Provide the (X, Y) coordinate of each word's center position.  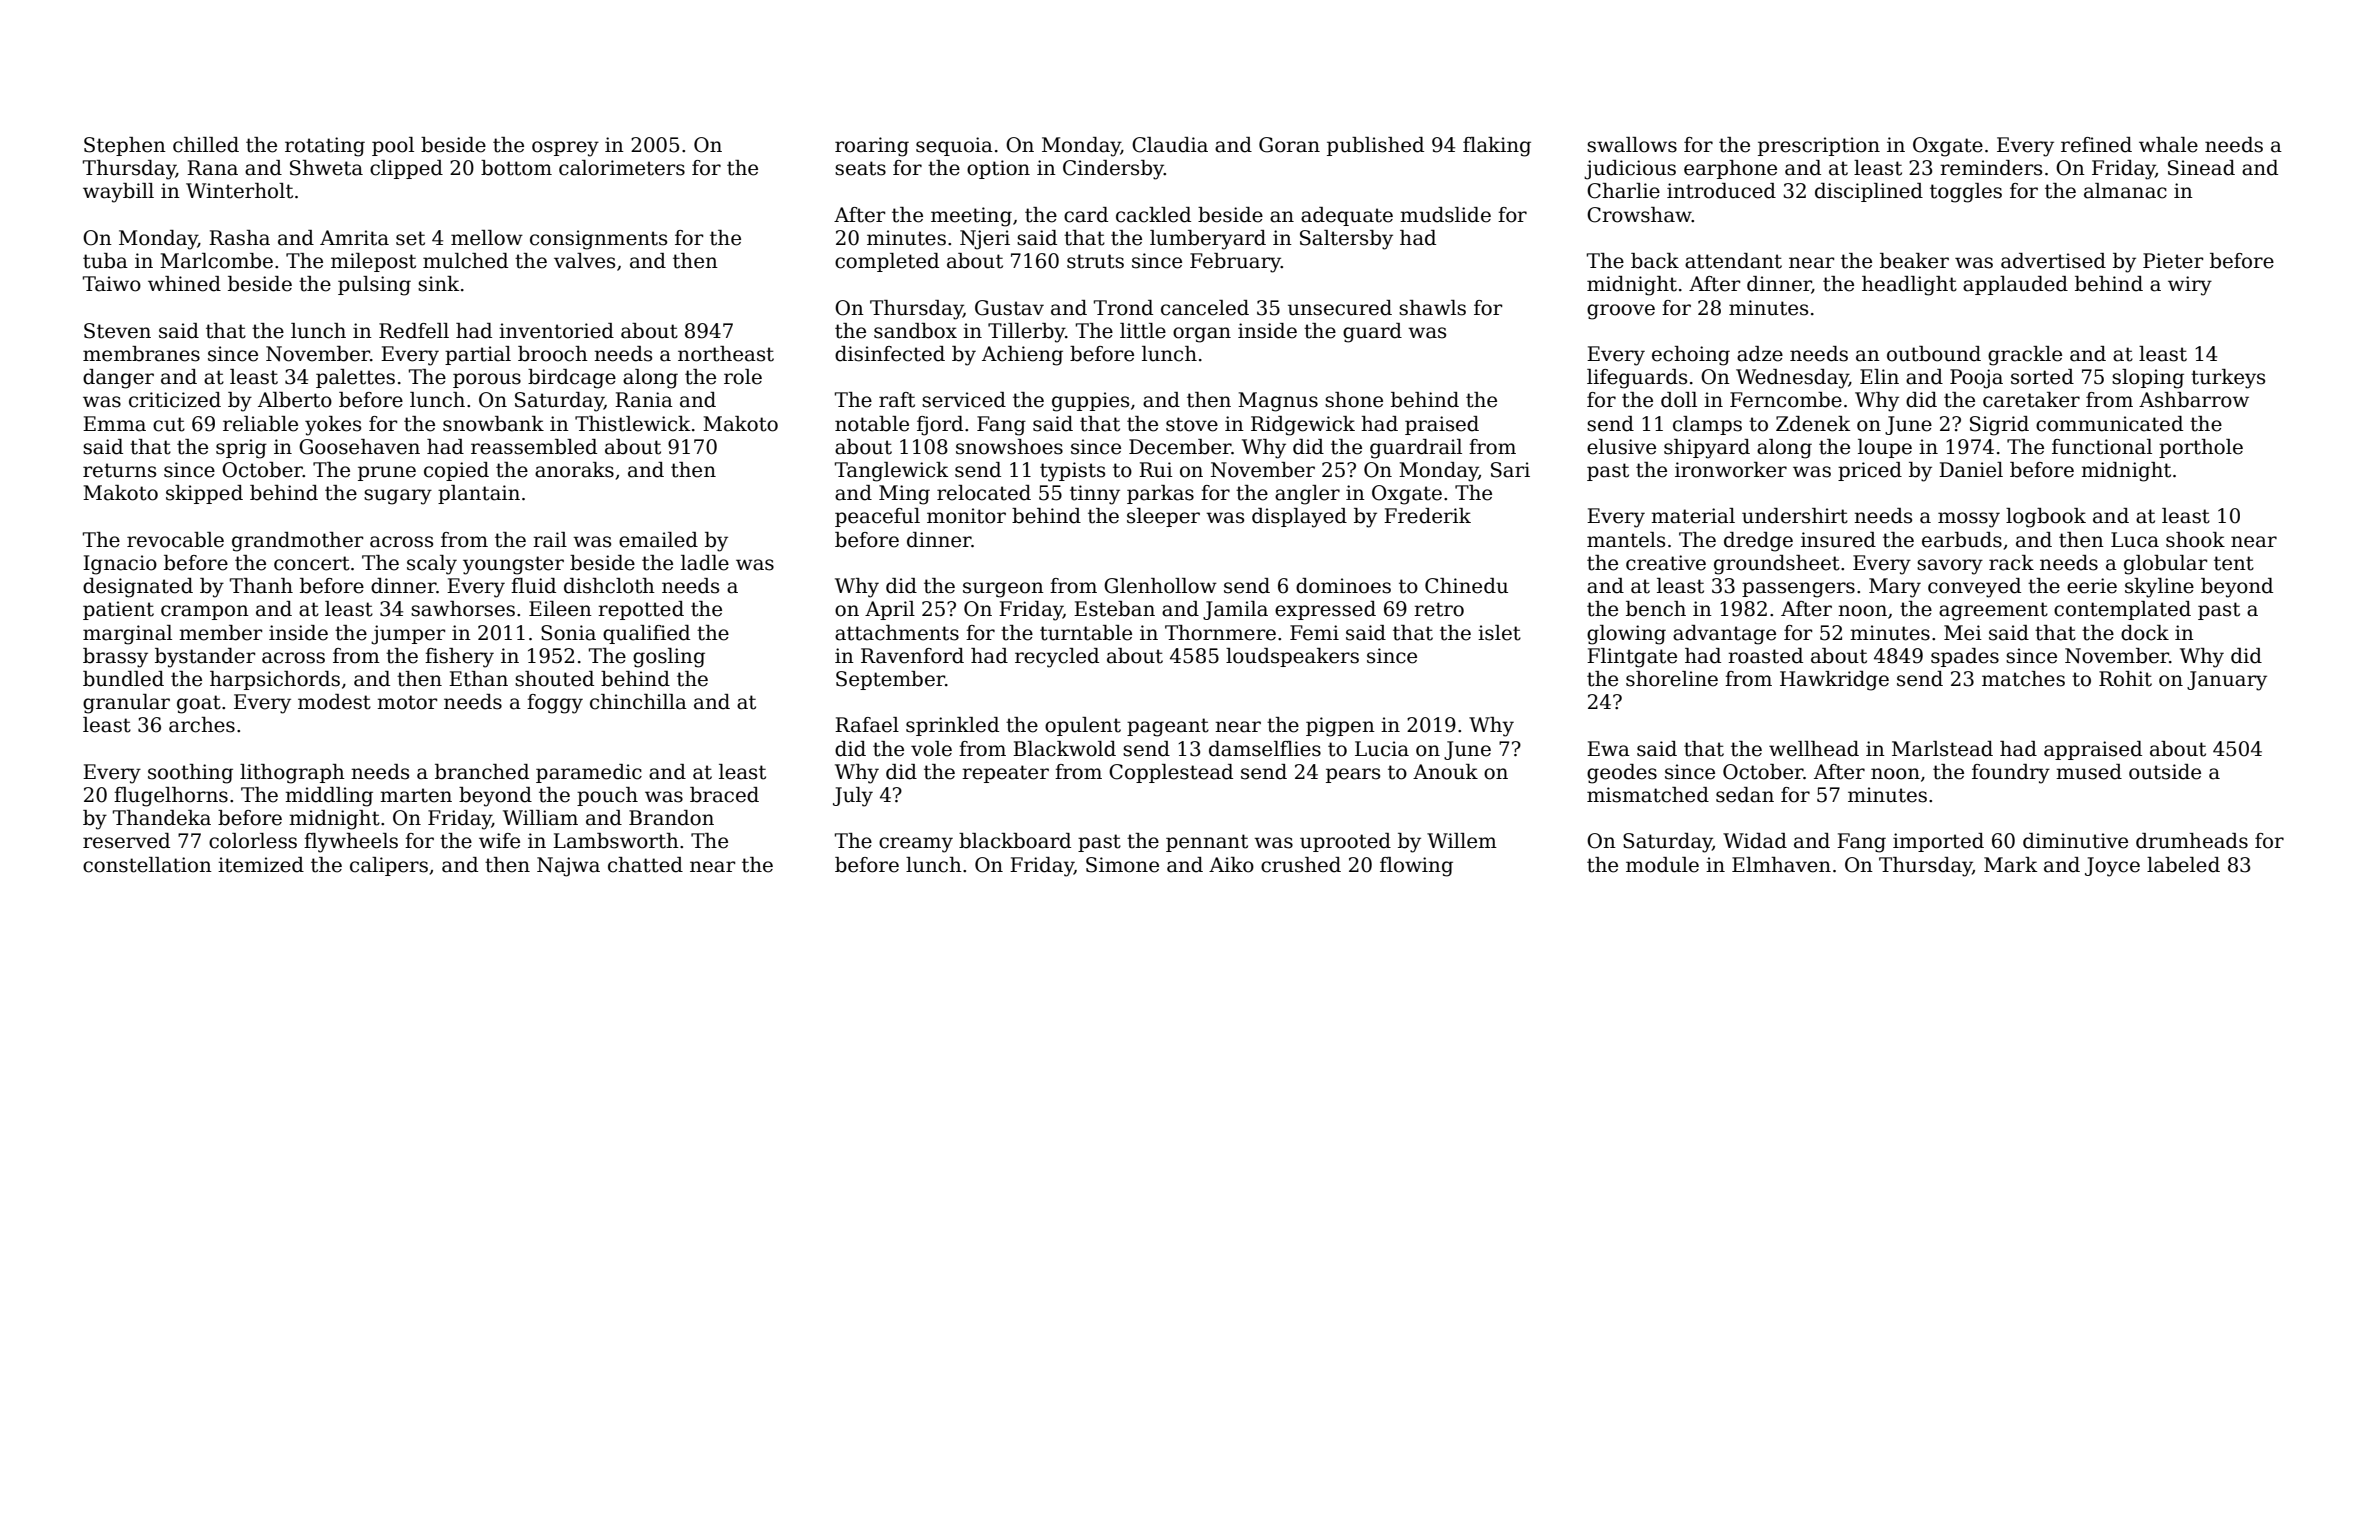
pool (393, 146)
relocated (984, 493)
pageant (1168, 727)
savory (1950, 567)
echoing (1691, 356)
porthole (2201, 448)
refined (2096, 145)
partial (478, 355)
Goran (1289, 145)
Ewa (1608, 749)
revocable (175, 540)
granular (126, 704)
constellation (147, 865)
